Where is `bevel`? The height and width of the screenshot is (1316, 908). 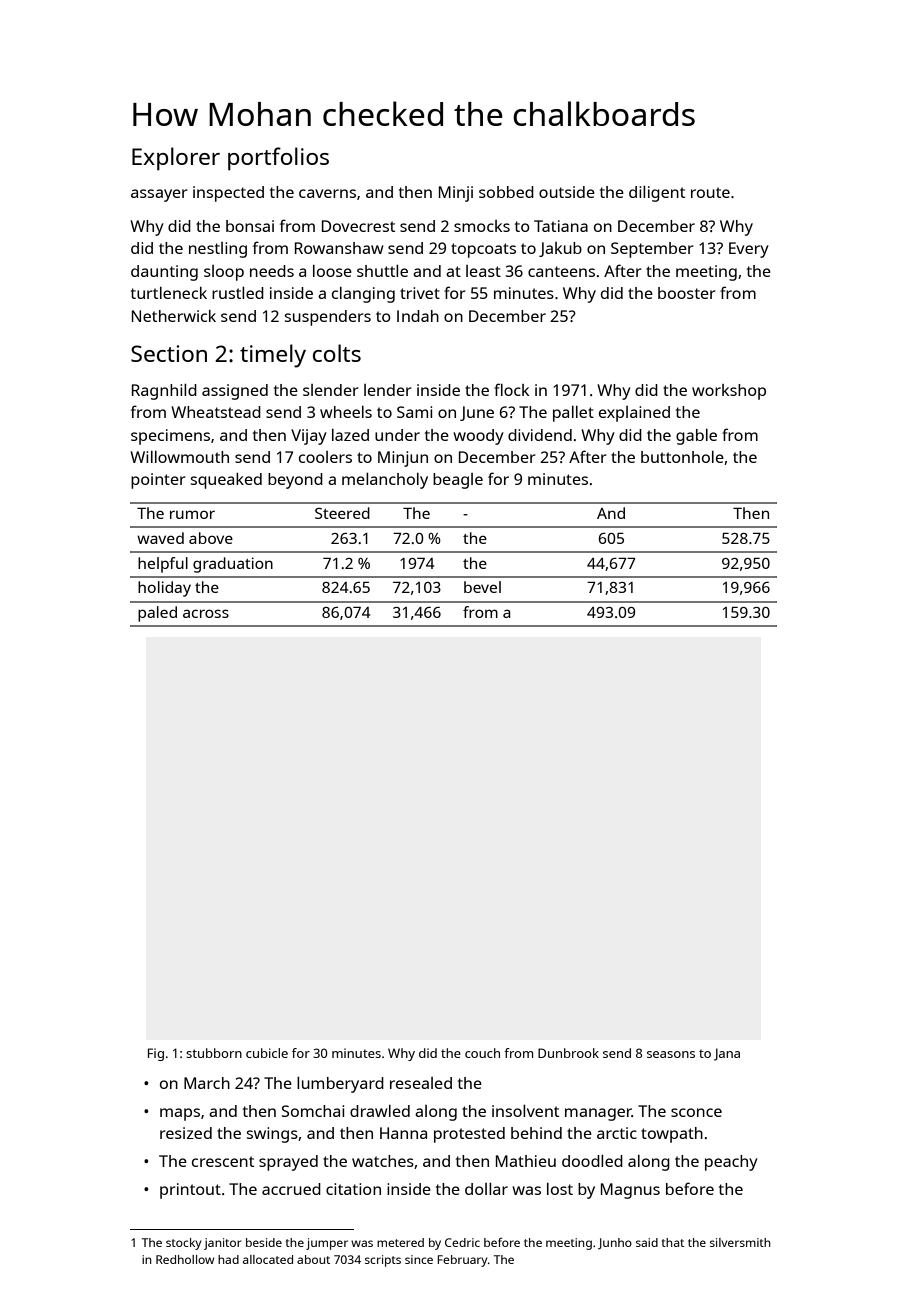
bevel is located at coordinates (482, 587).
